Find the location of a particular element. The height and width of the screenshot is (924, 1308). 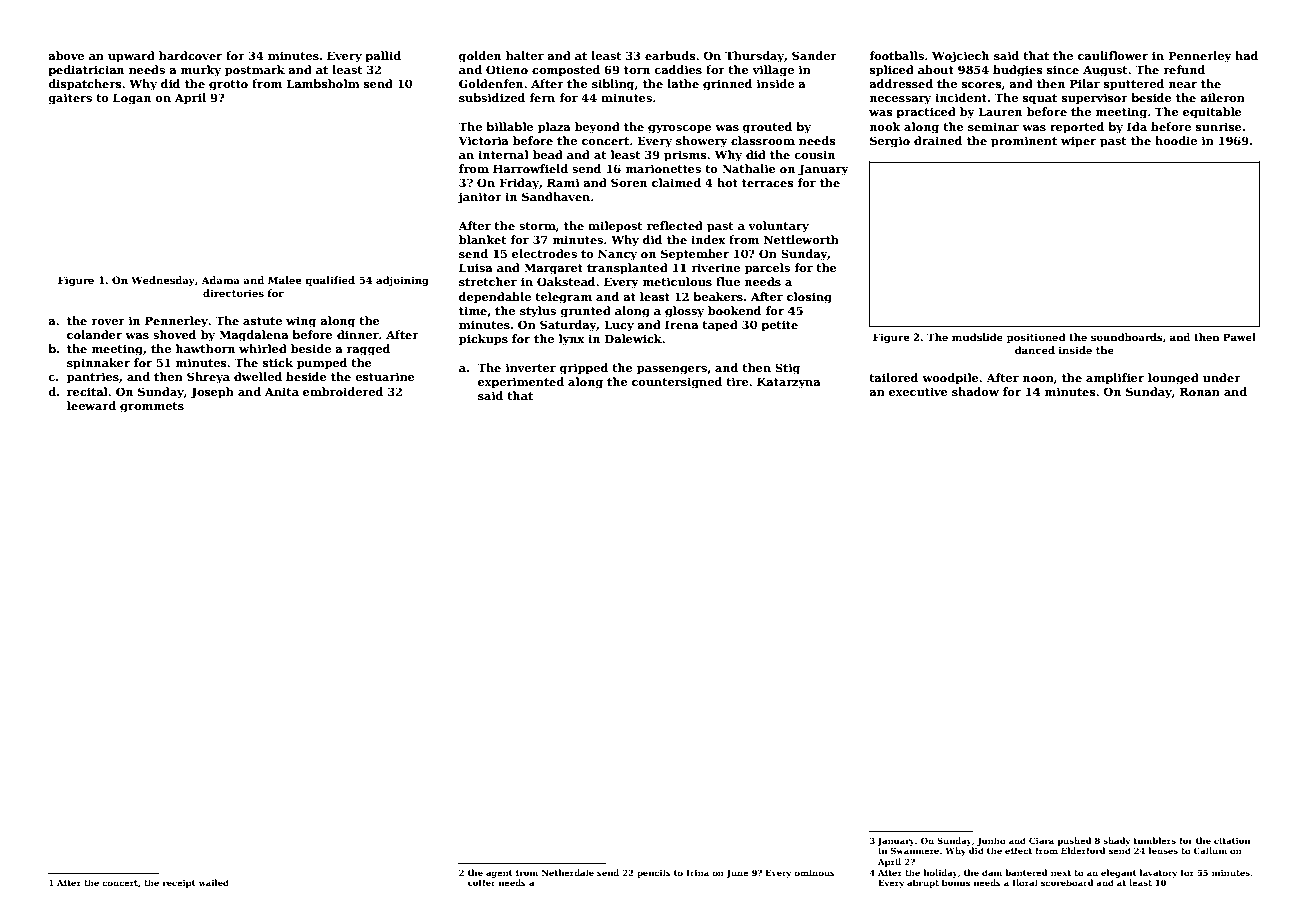

Pawel is located at coordinates (1239, 337).
